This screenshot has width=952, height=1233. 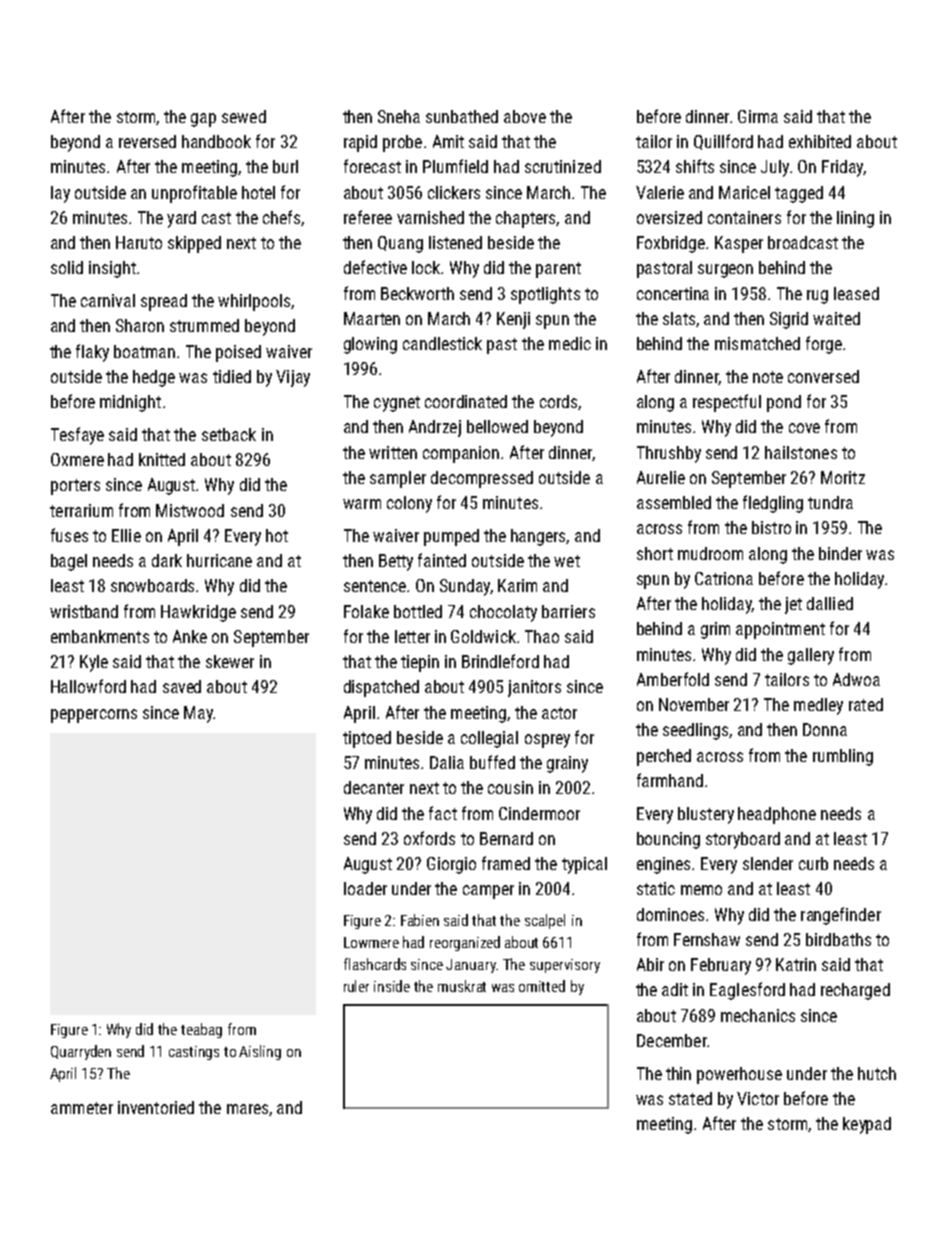 I want to click on carnival, so click(x=108, y=300).
